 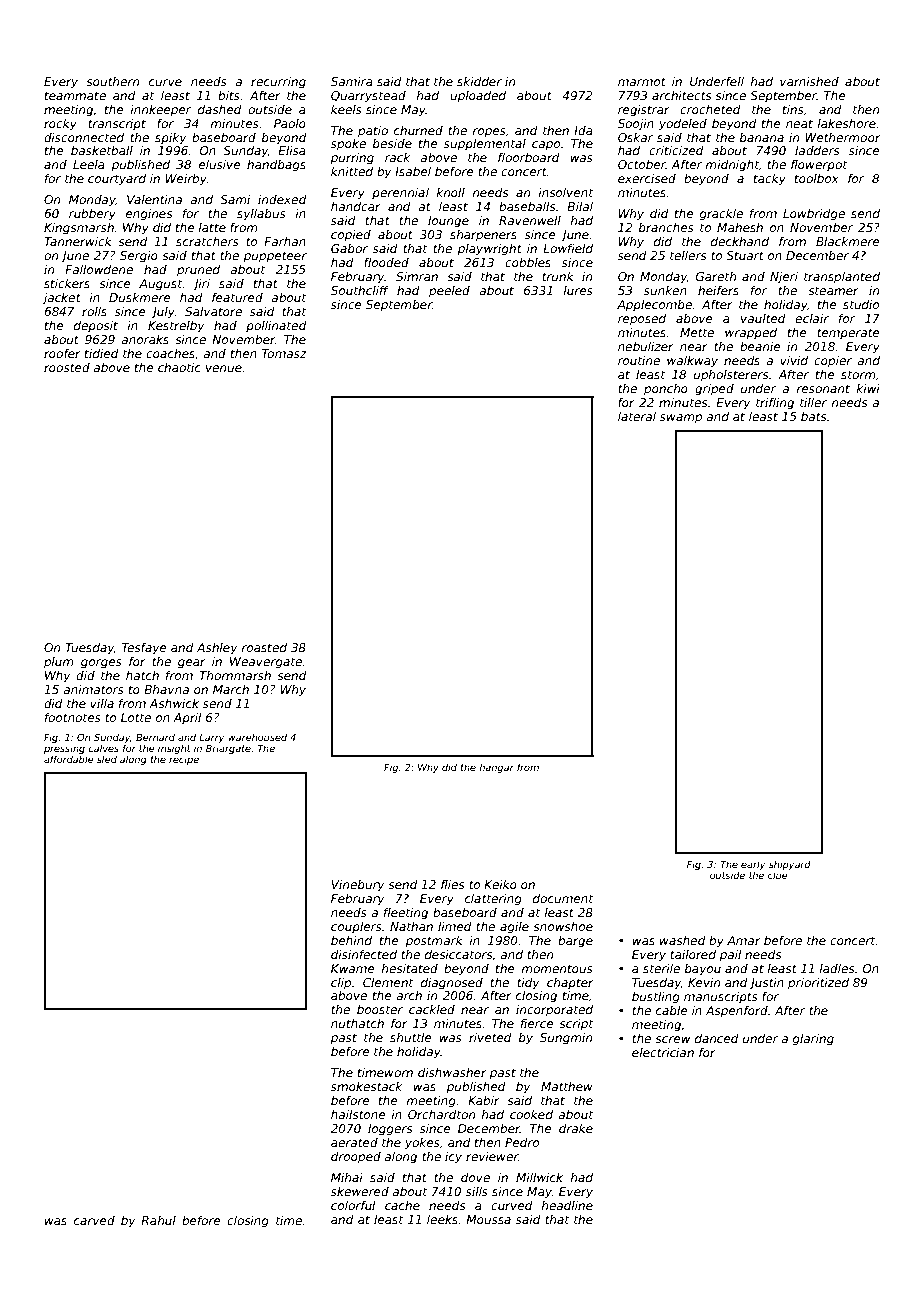 What do you see at coordinates (75, 95) in the screenshot?
I see `teammate` at bounding box center [75, 95].
